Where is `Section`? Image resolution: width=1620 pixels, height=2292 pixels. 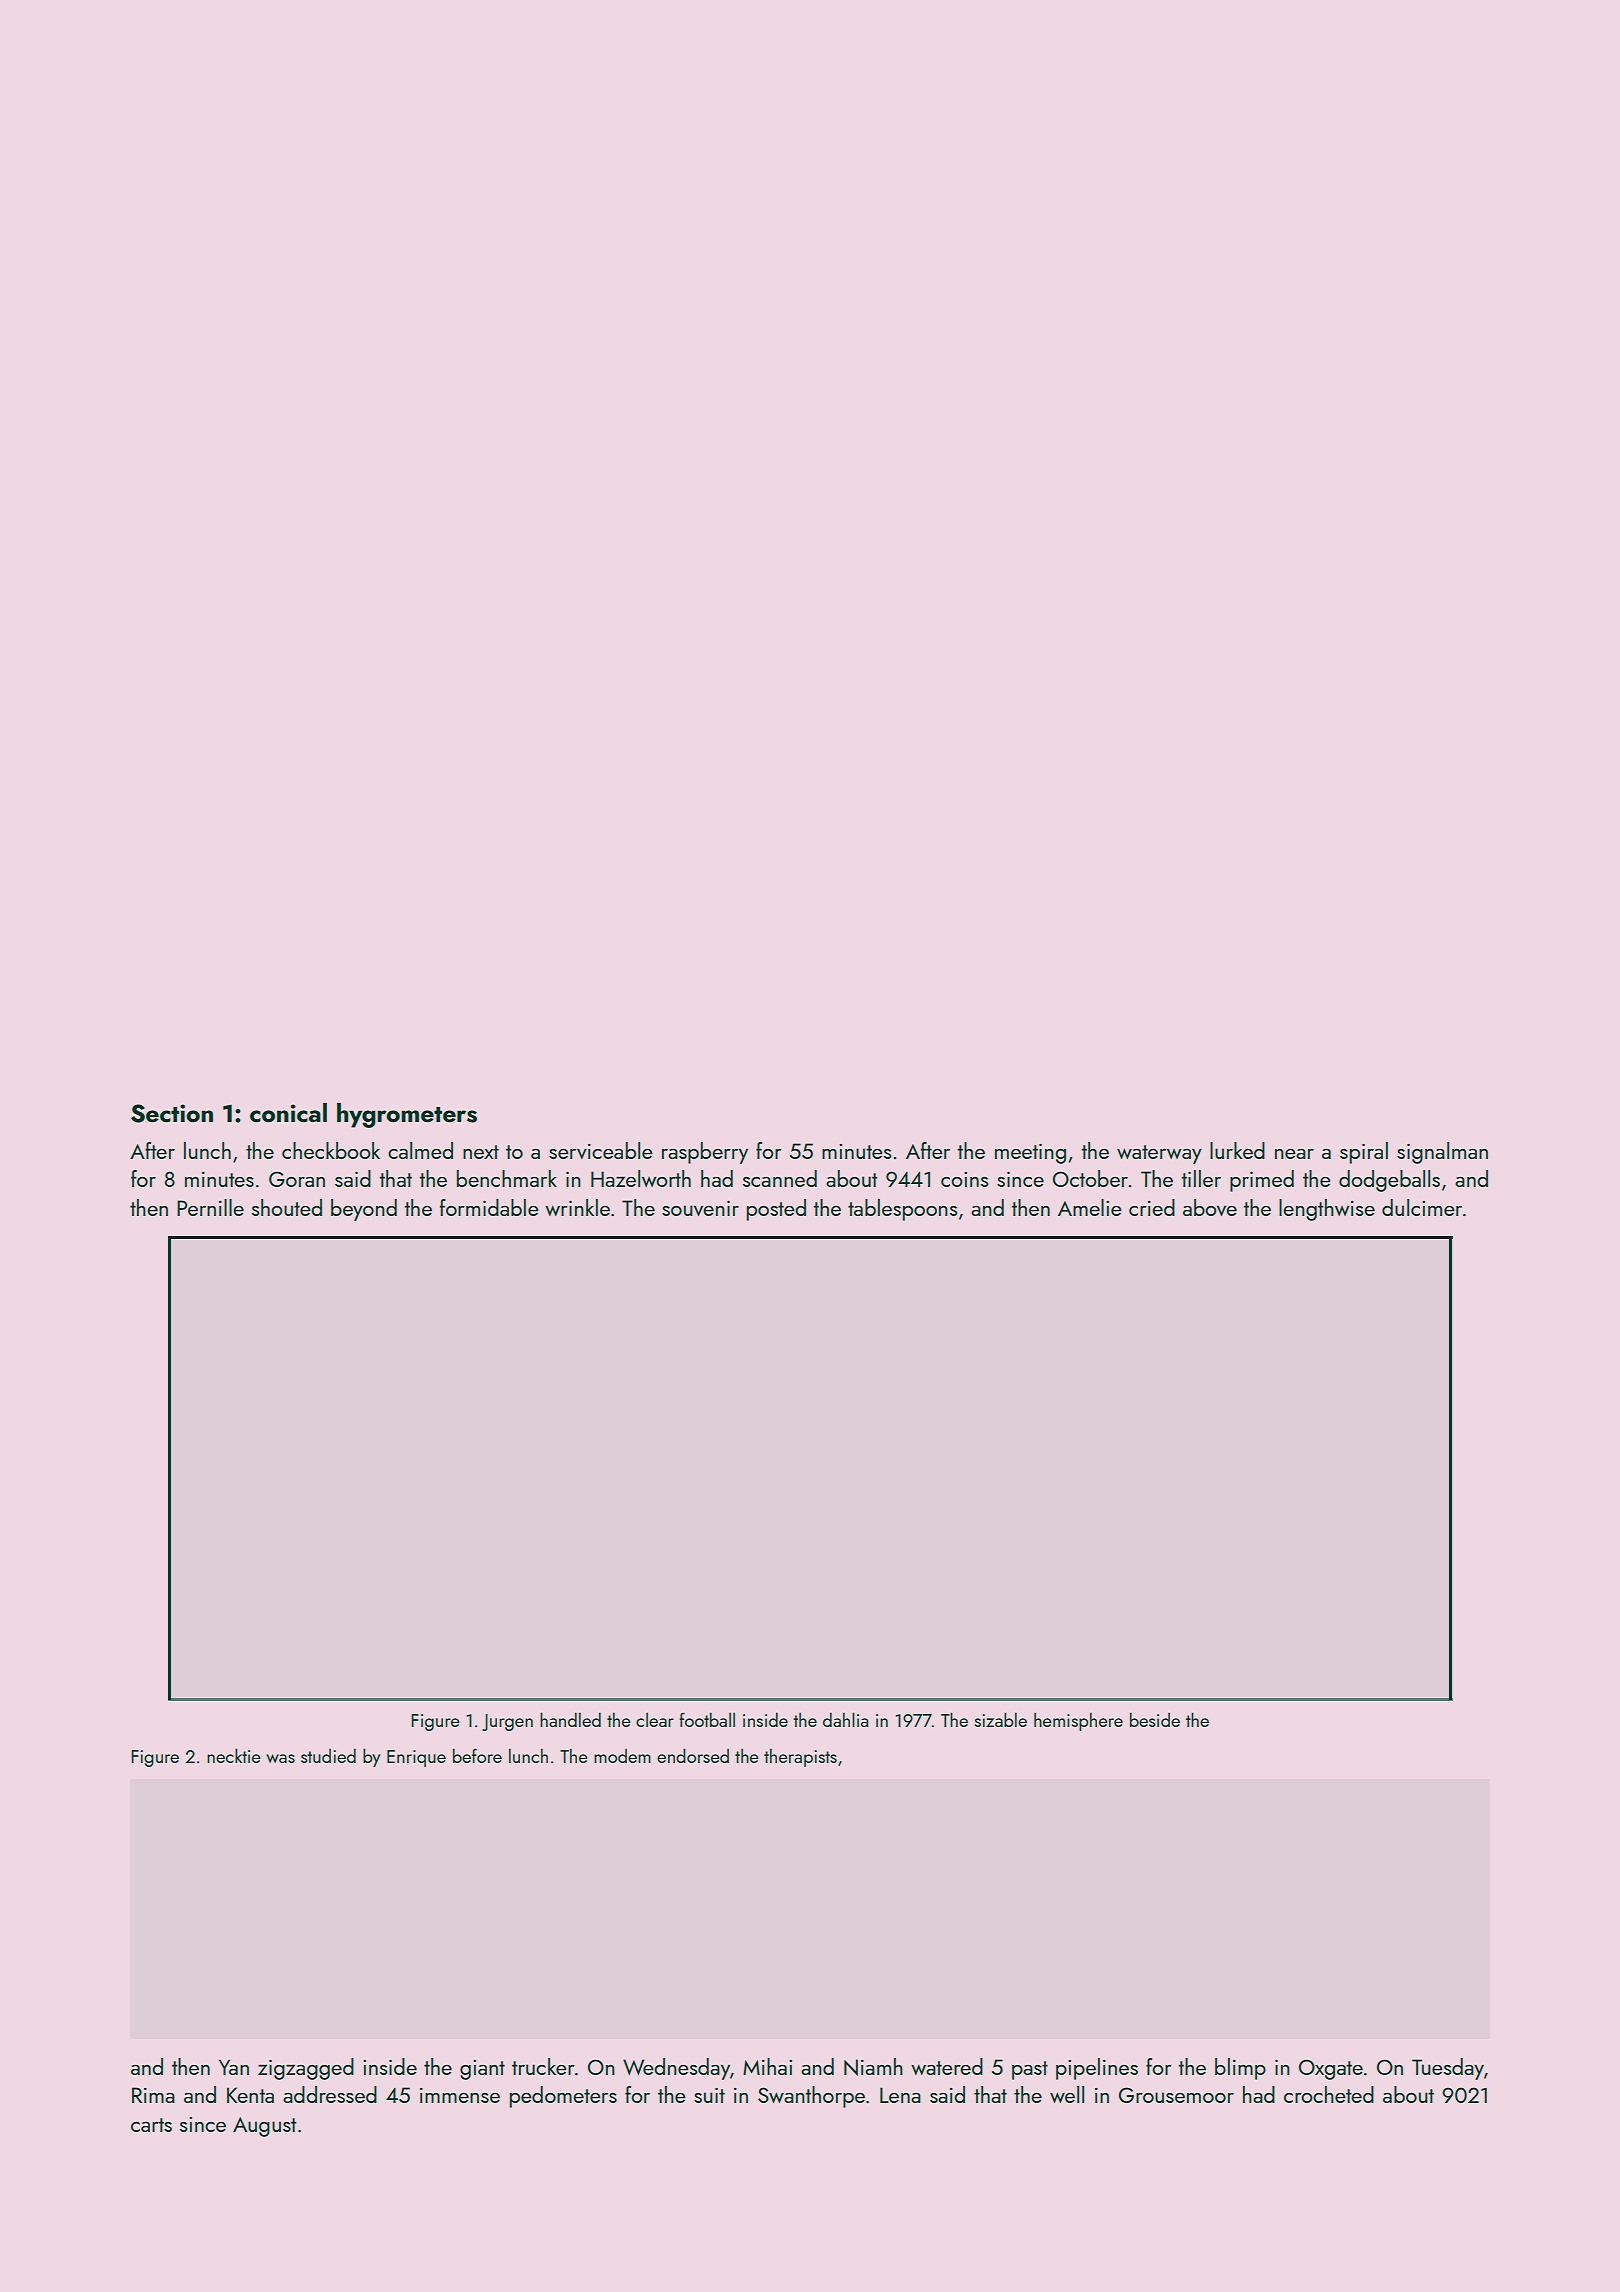
Section is located at coordinates (172, 1113).
